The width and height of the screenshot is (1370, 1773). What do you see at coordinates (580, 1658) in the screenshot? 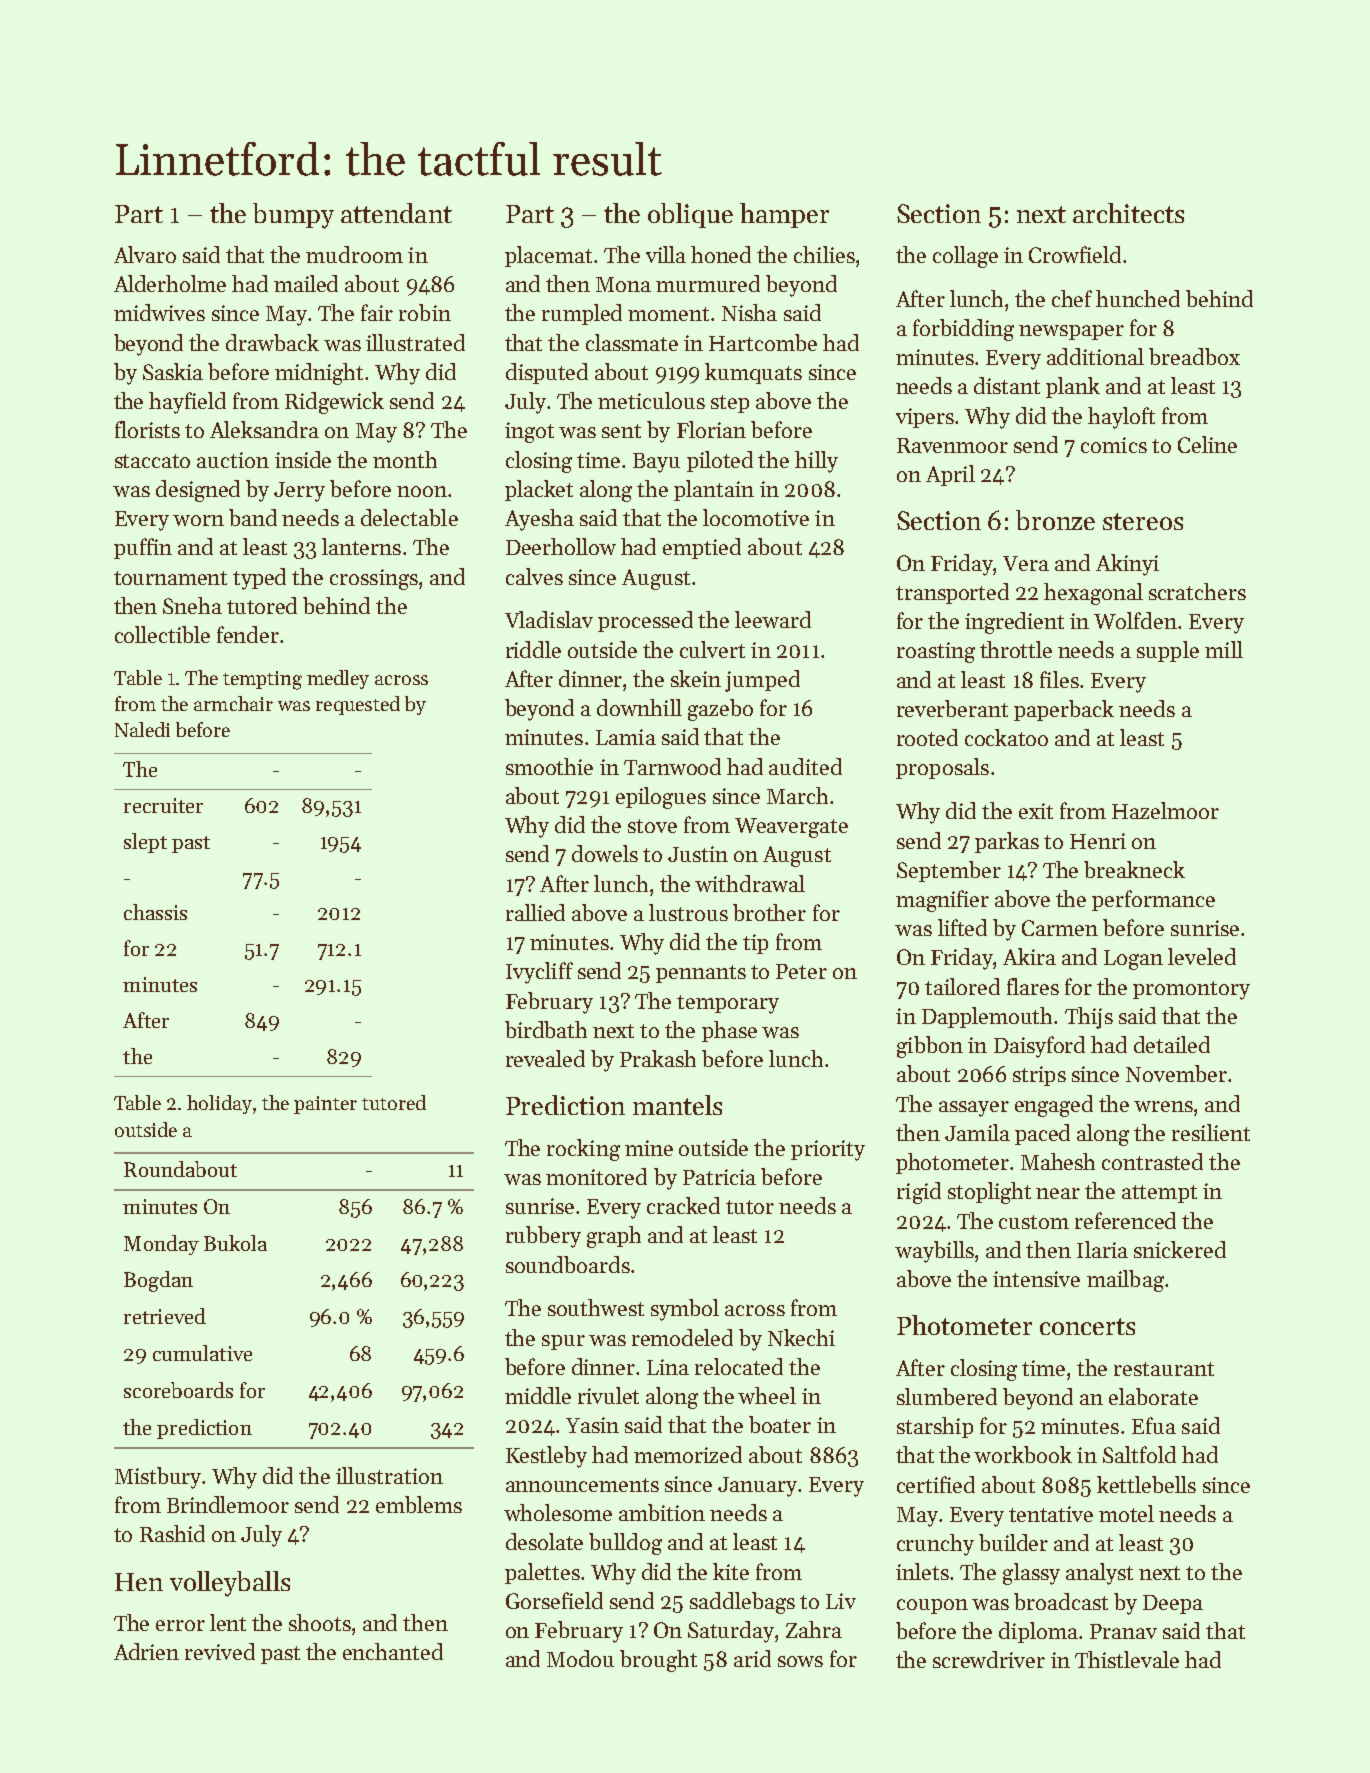
I see `Modou` at bounding box center [580, 1658].
